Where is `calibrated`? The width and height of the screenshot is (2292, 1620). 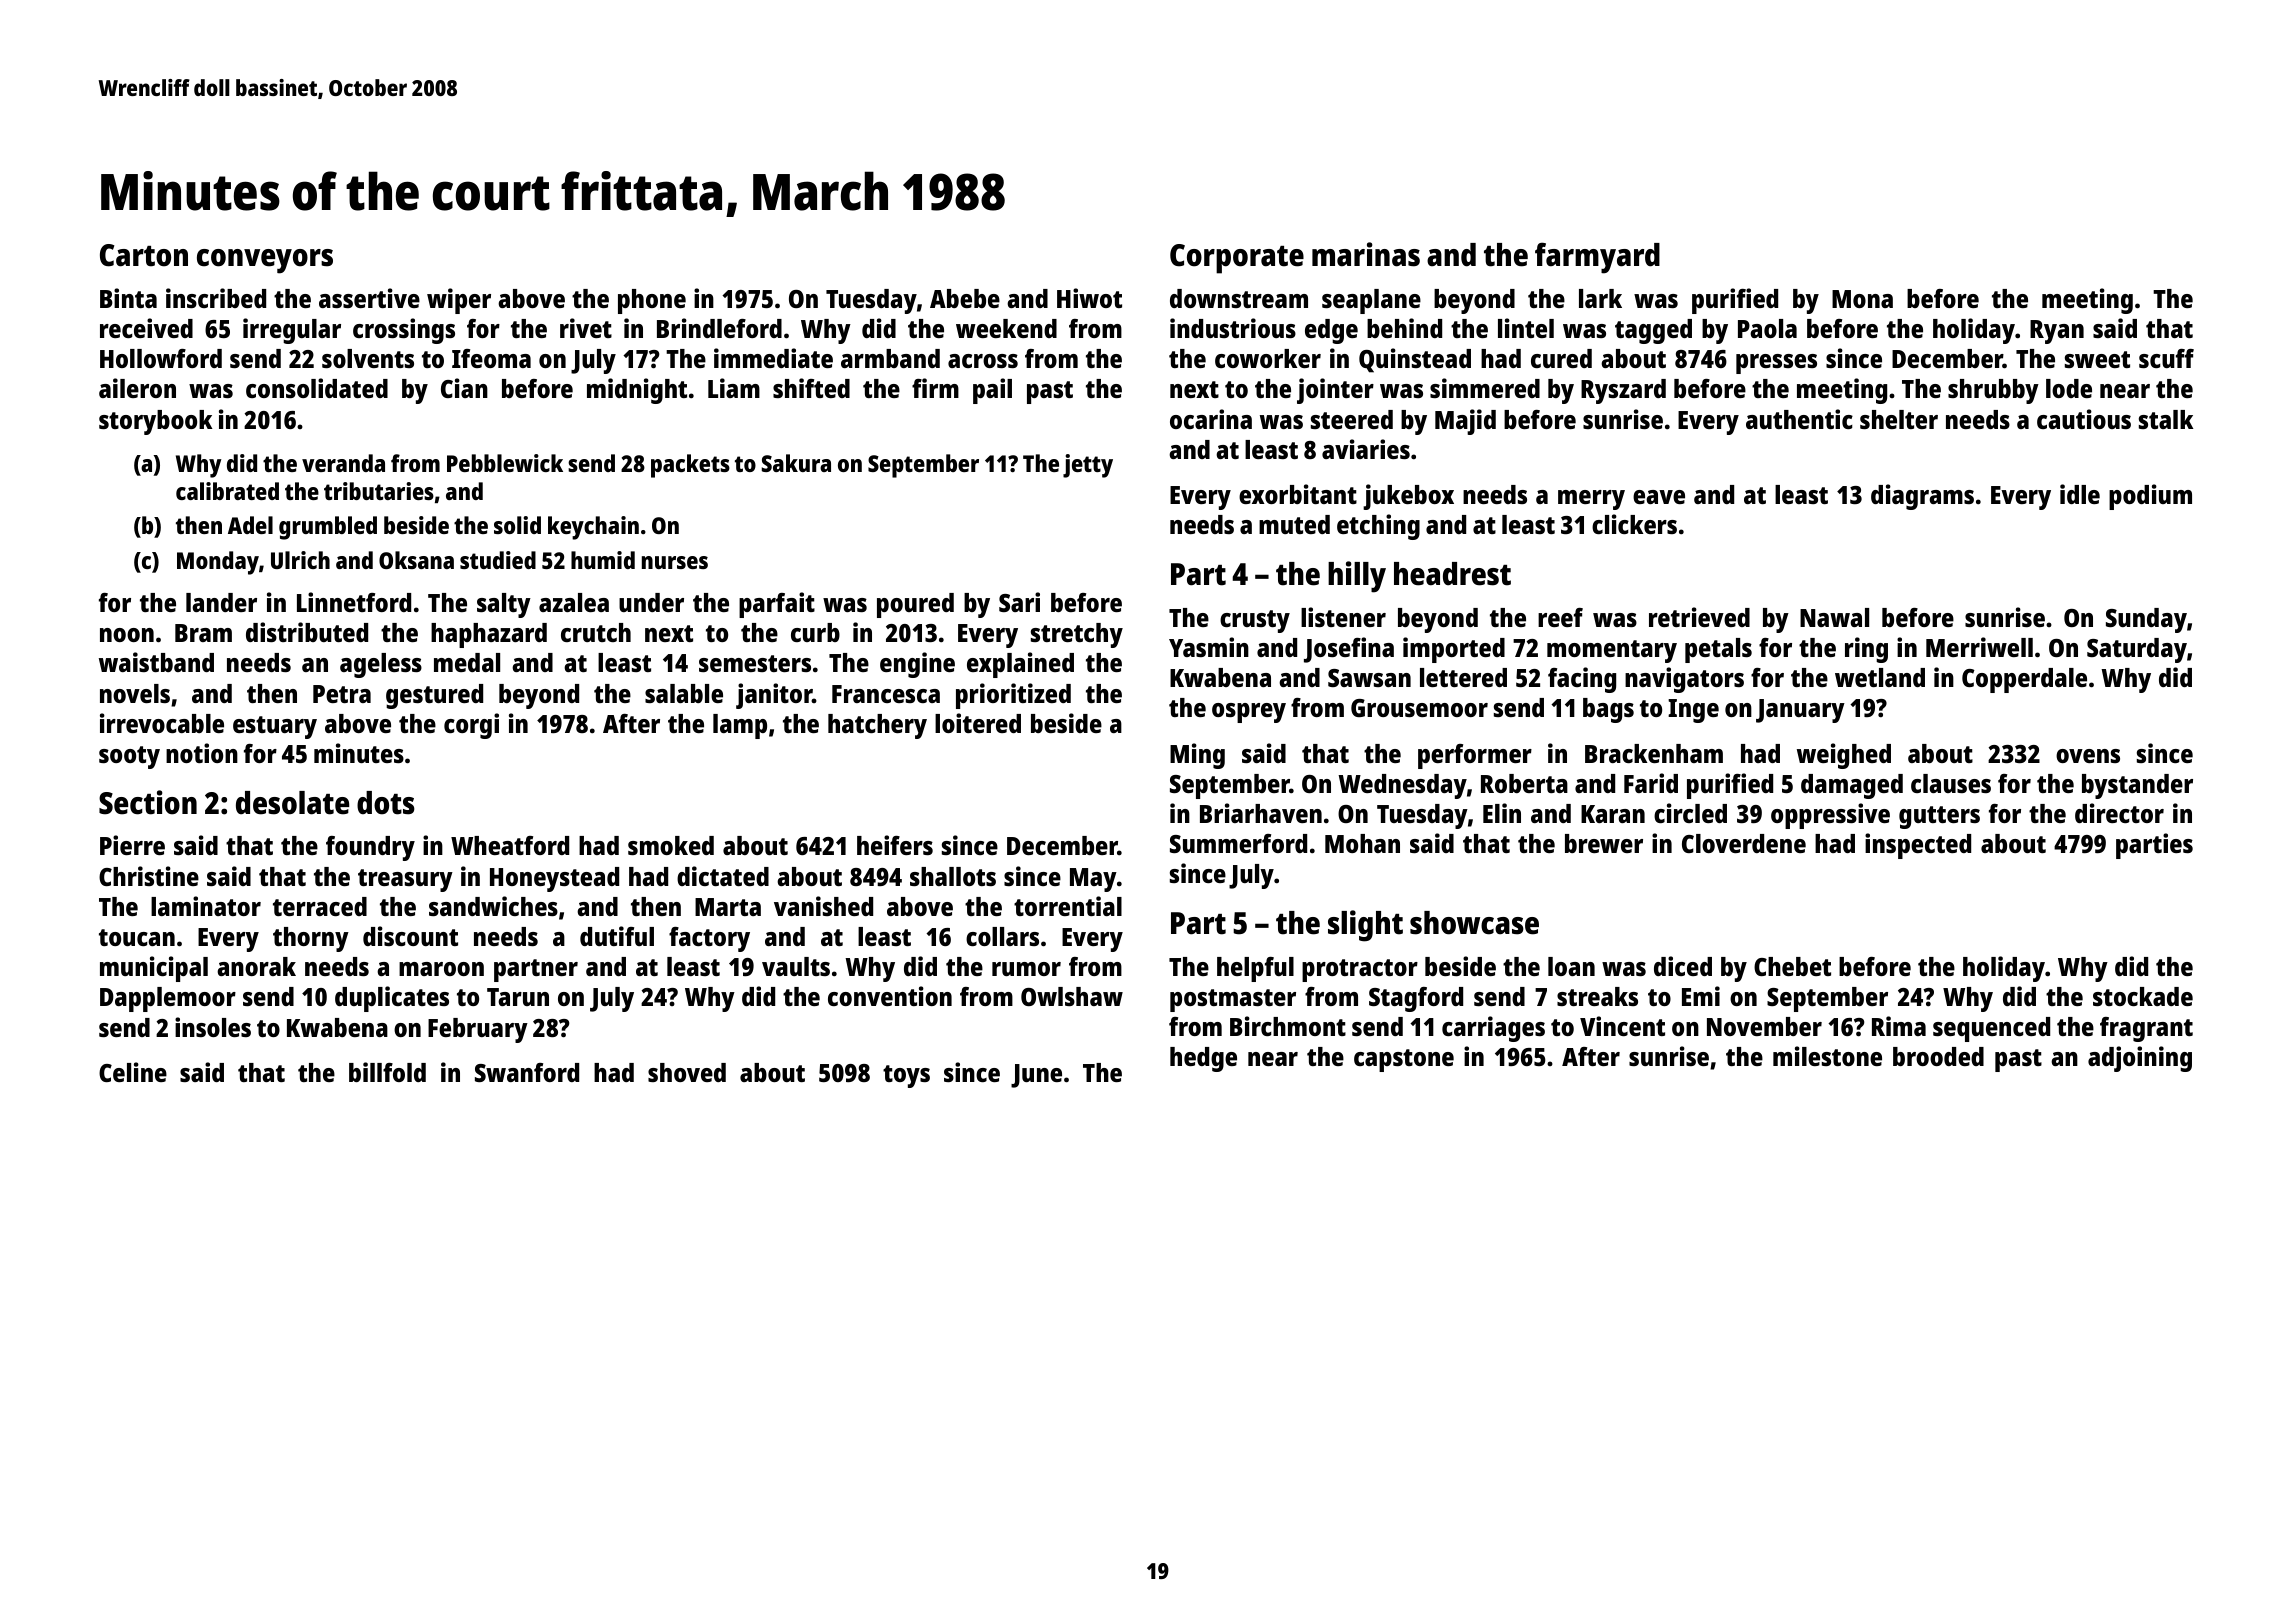 calibrated is located at coordinates (227, 491).
